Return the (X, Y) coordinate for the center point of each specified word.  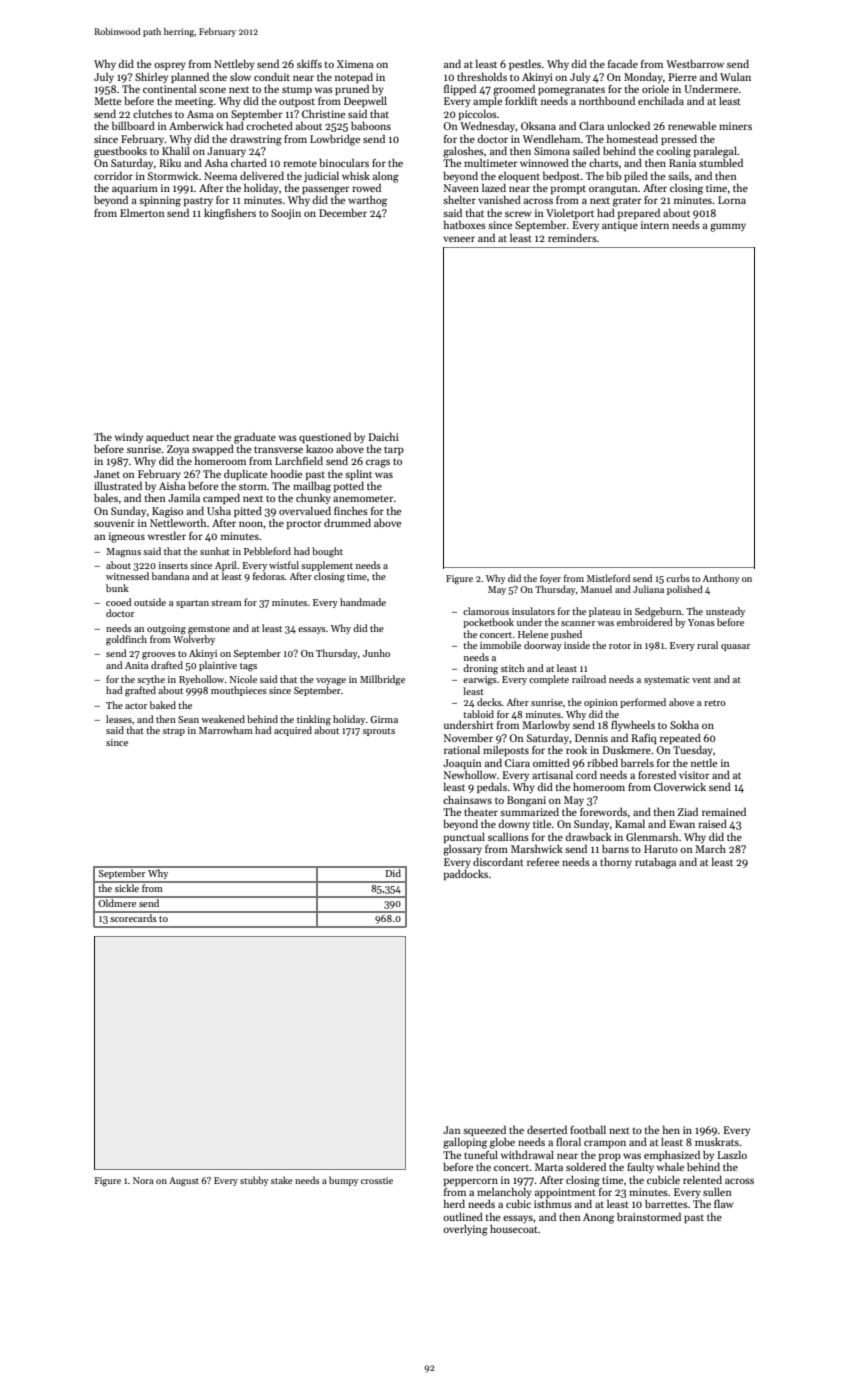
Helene (533, 634)
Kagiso (167, 512)
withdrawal (527, 1154)
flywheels (633, 725)
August (184, 1181)
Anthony (721, 579)
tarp (394, 450)
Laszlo (732, 1154)
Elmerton (142, 212)
